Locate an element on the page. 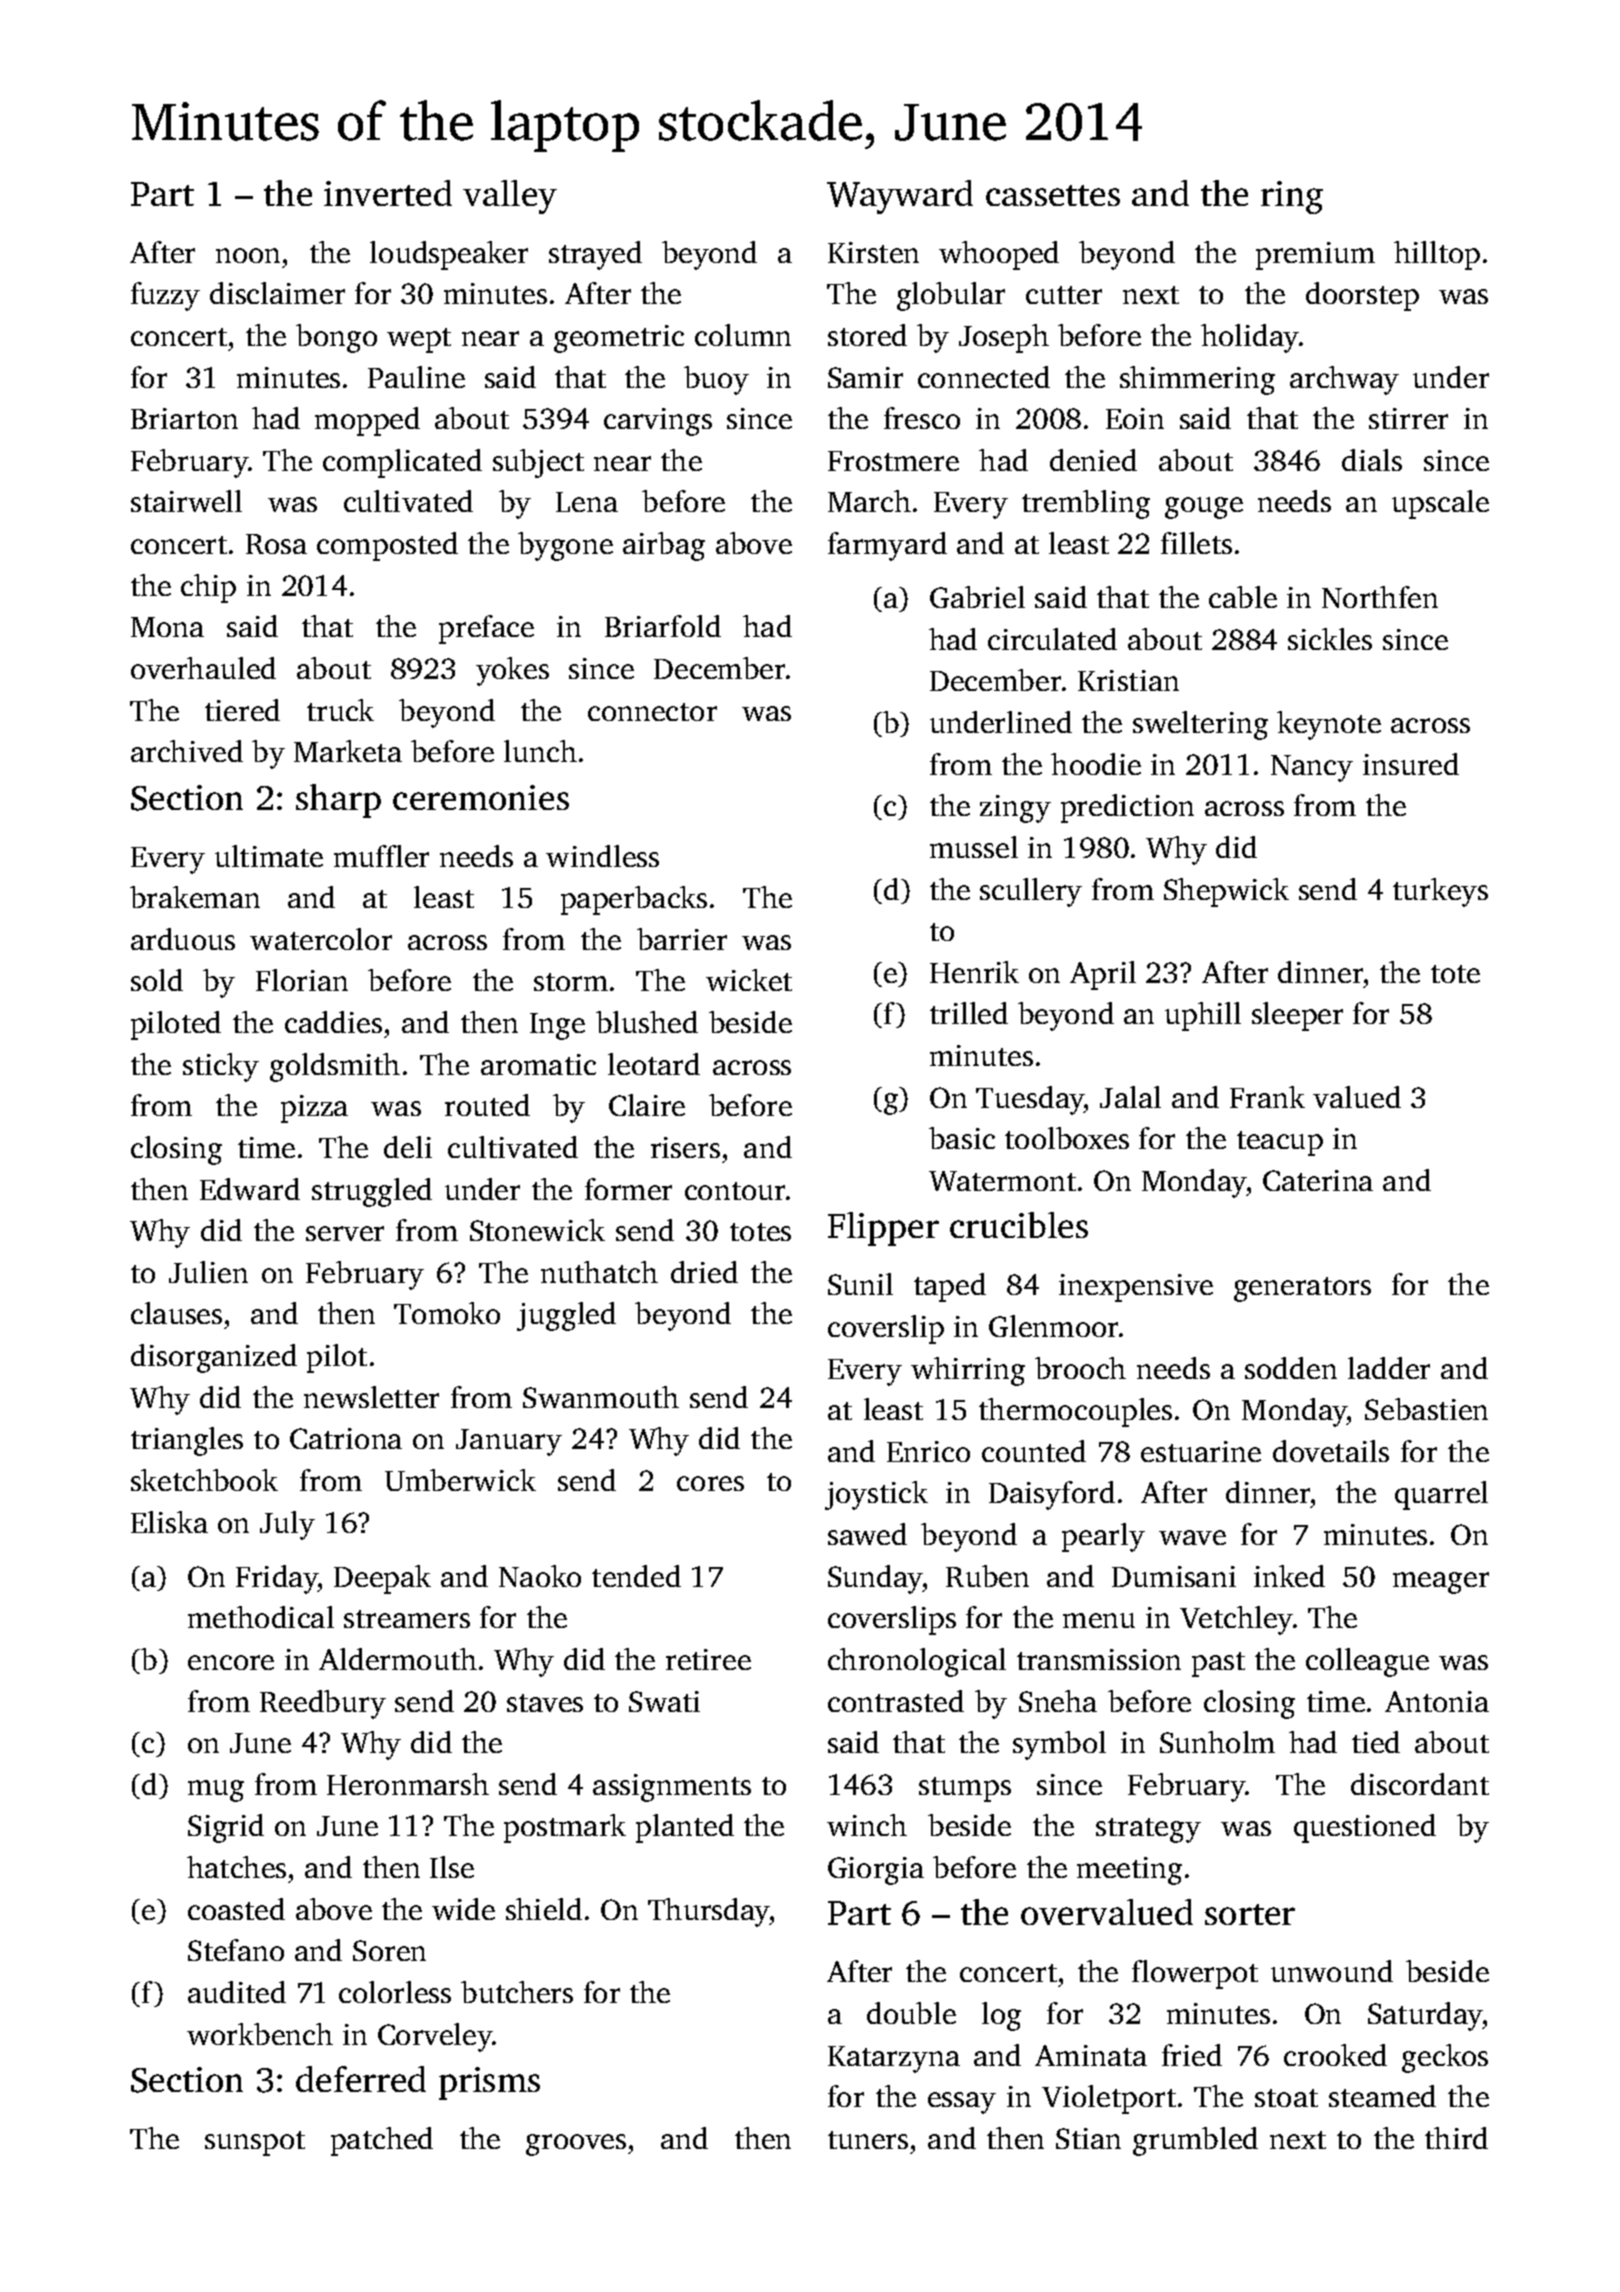 The image size is (1620, 2292). fried is located at coordinates (1192, 2055).
